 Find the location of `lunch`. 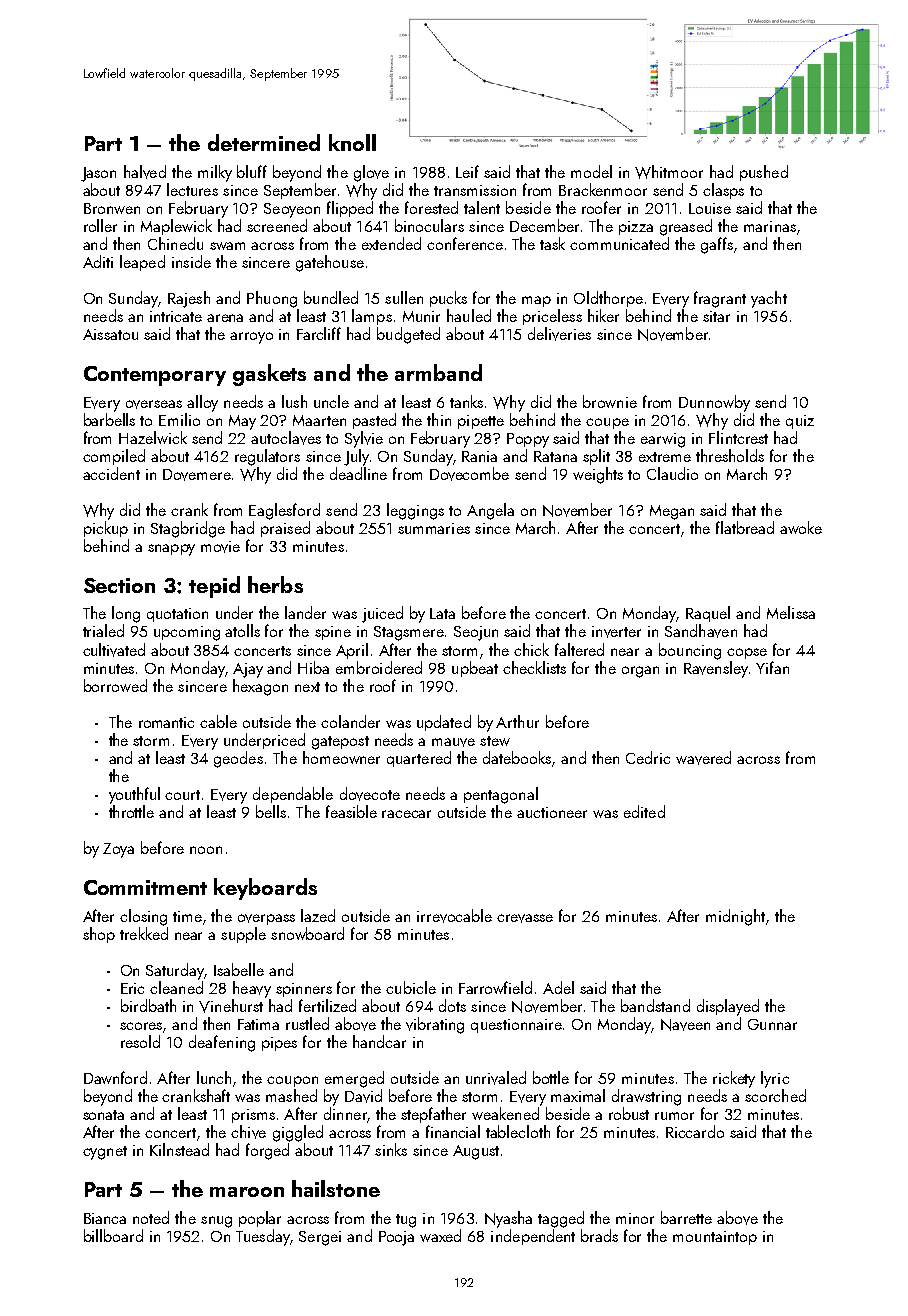

lunch is located at coordinates (214, 1077).
